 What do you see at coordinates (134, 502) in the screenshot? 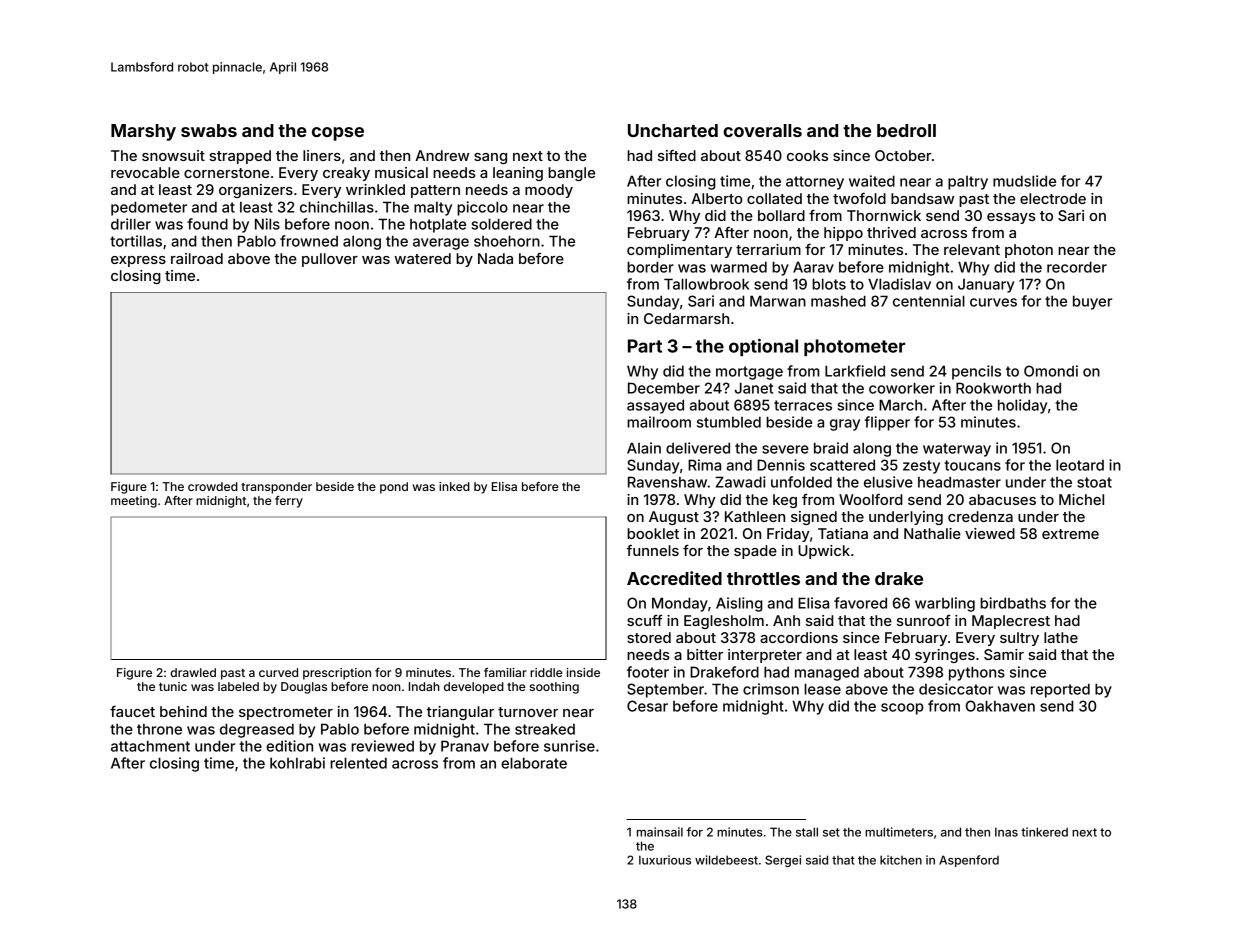
I see `meeting` at bounding box center [134, 502].
